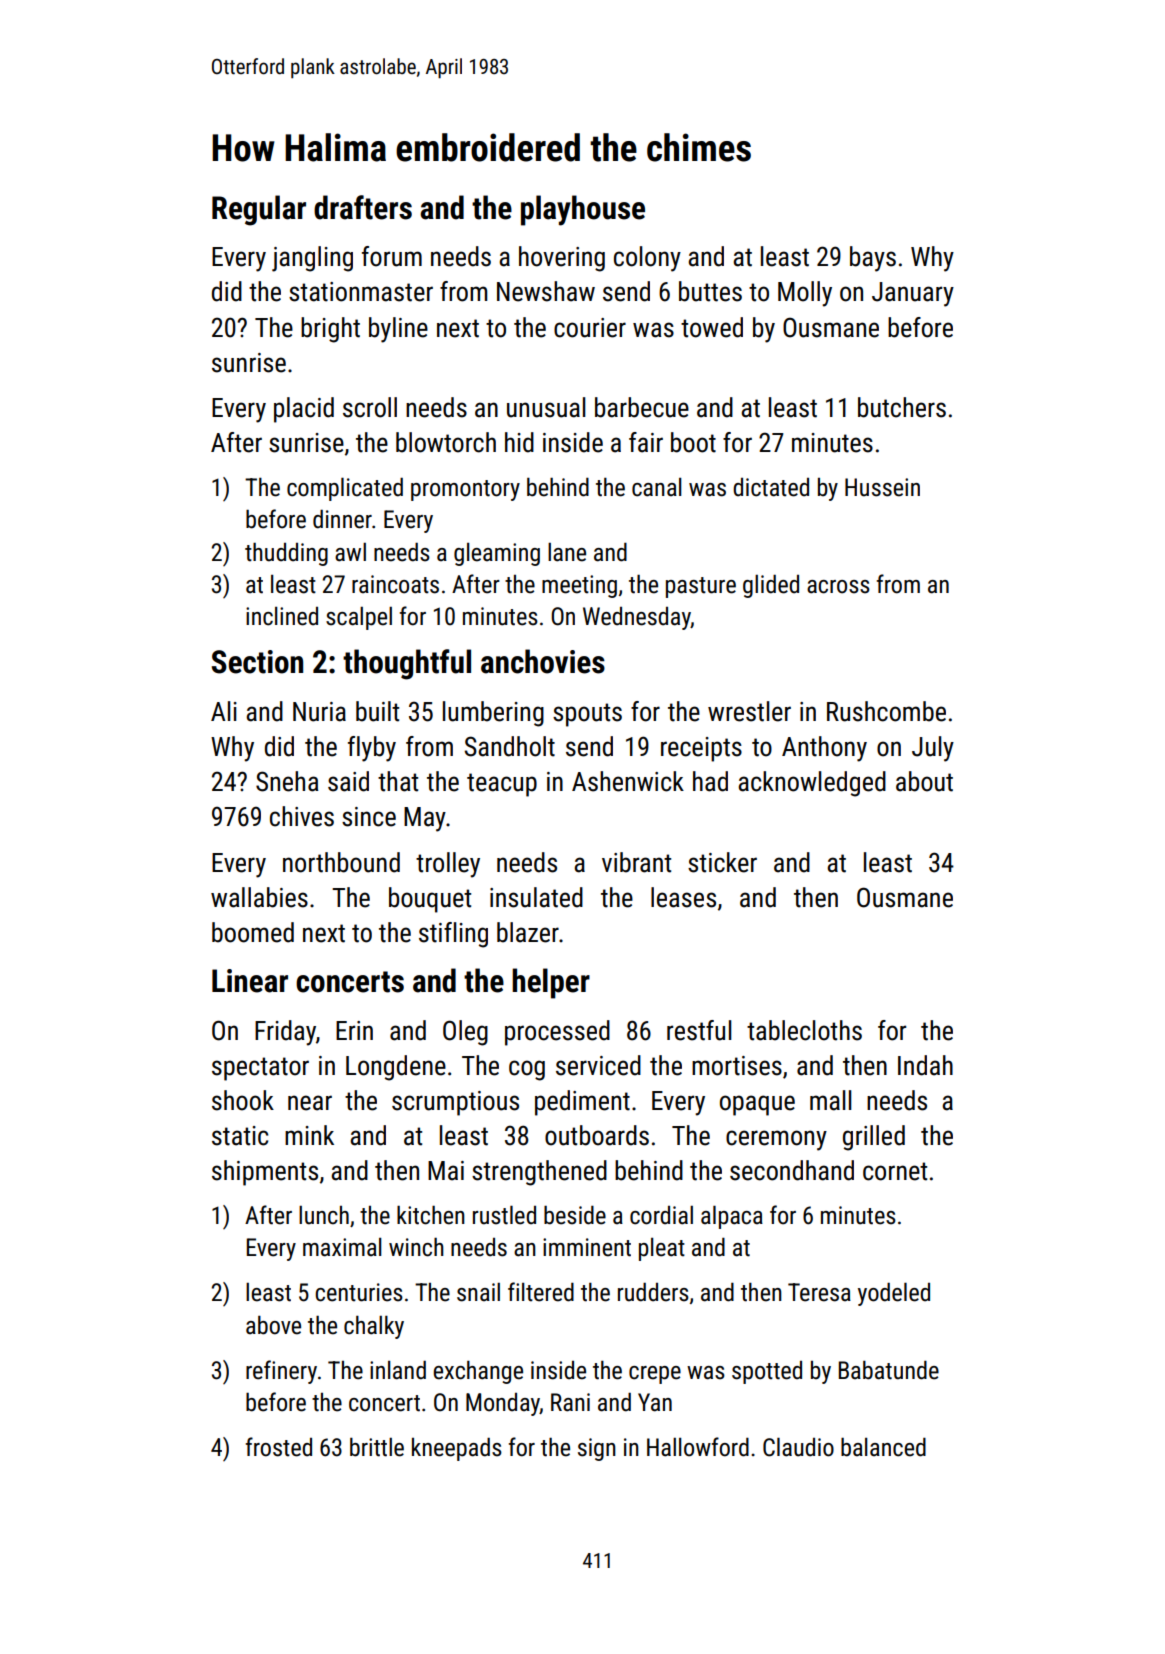 The image size is (1165, 1654). What do you see at coordinates (465, 490) in the image?
I see `promontory` at bounding box center [465, 490].
